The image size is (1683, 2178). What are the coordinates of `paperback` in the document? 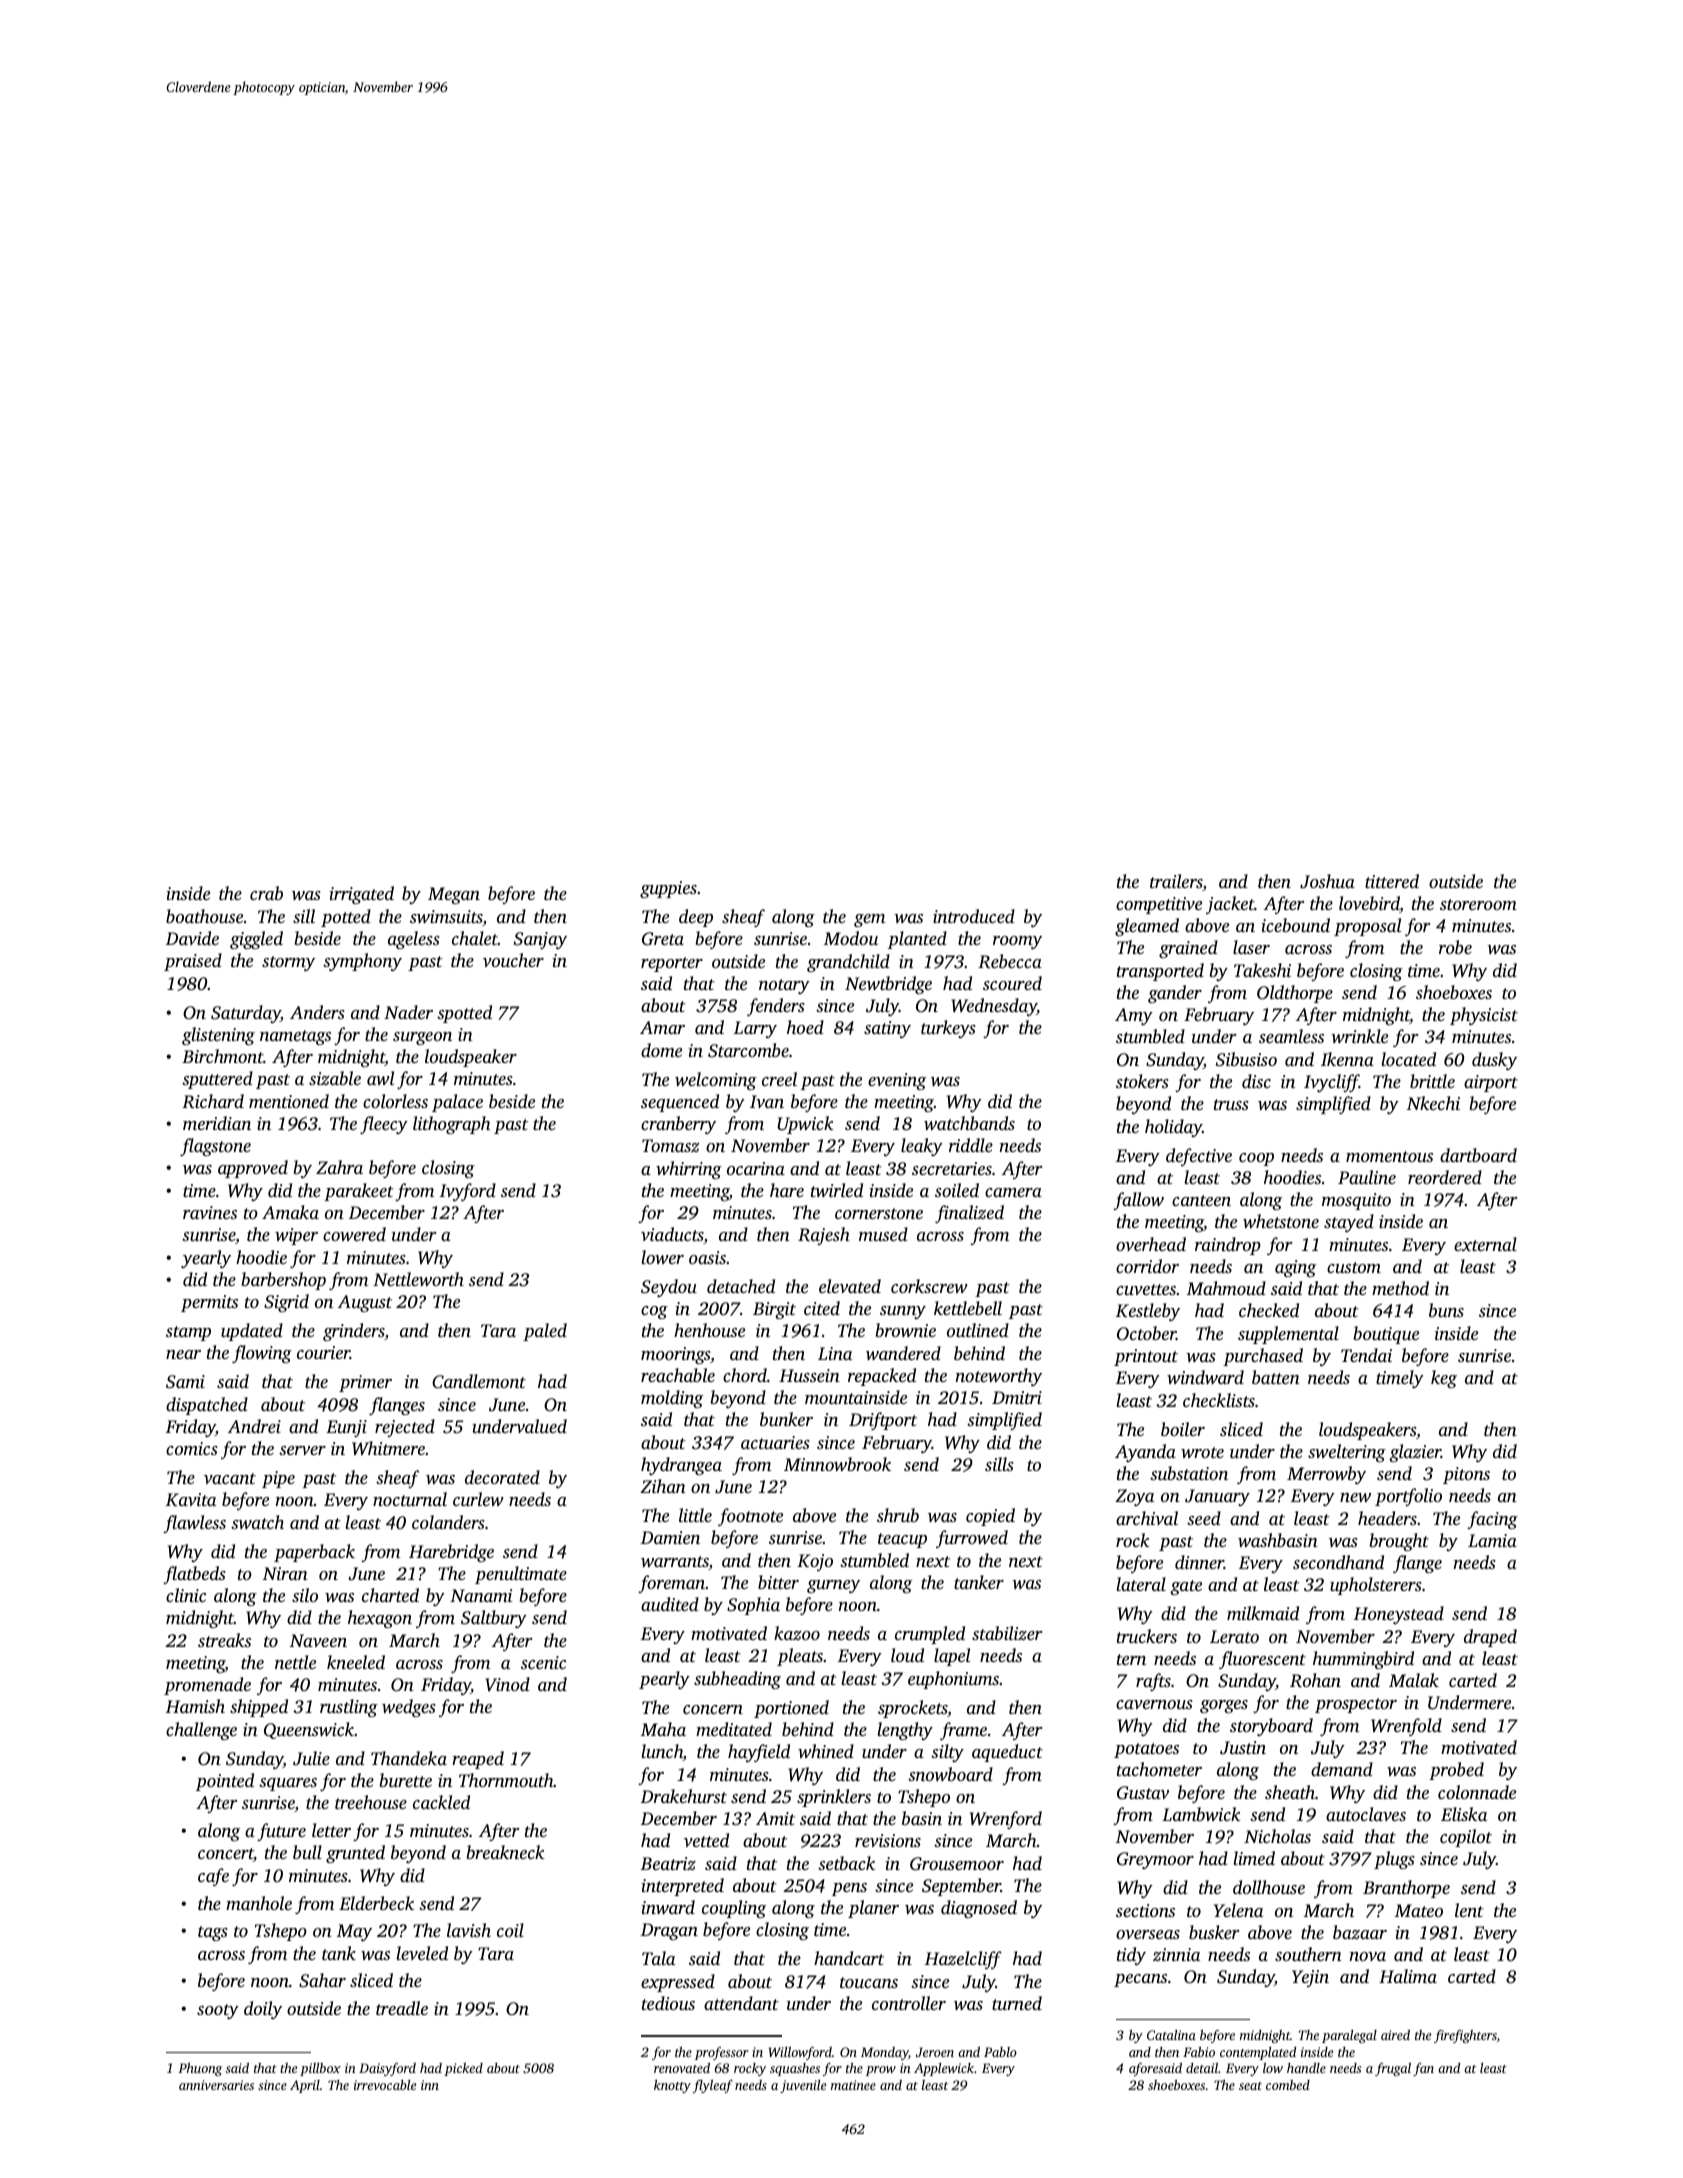 It's located at (314, 1553).
